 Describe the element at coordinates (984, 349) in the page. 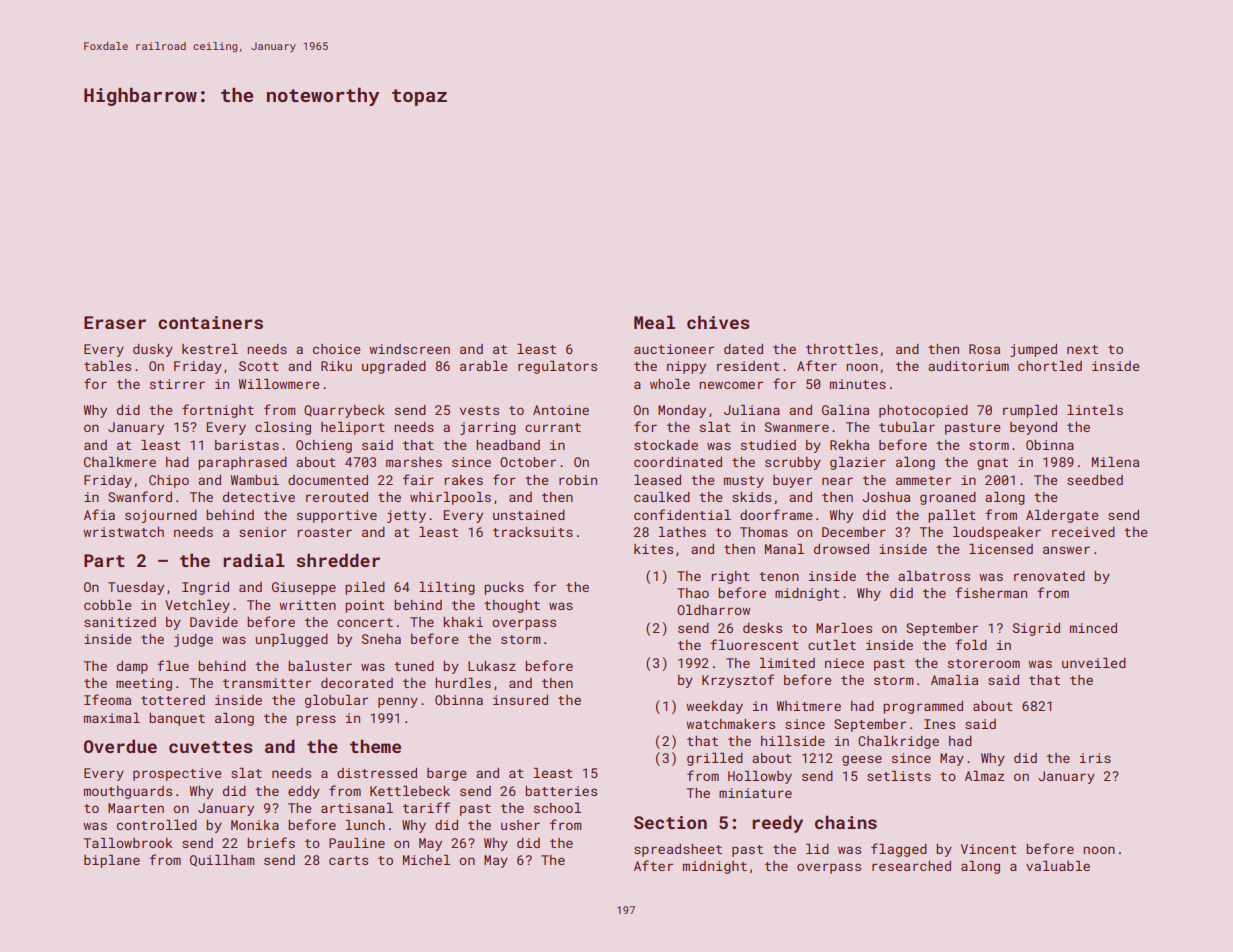

I see `Rosa` at that location.
